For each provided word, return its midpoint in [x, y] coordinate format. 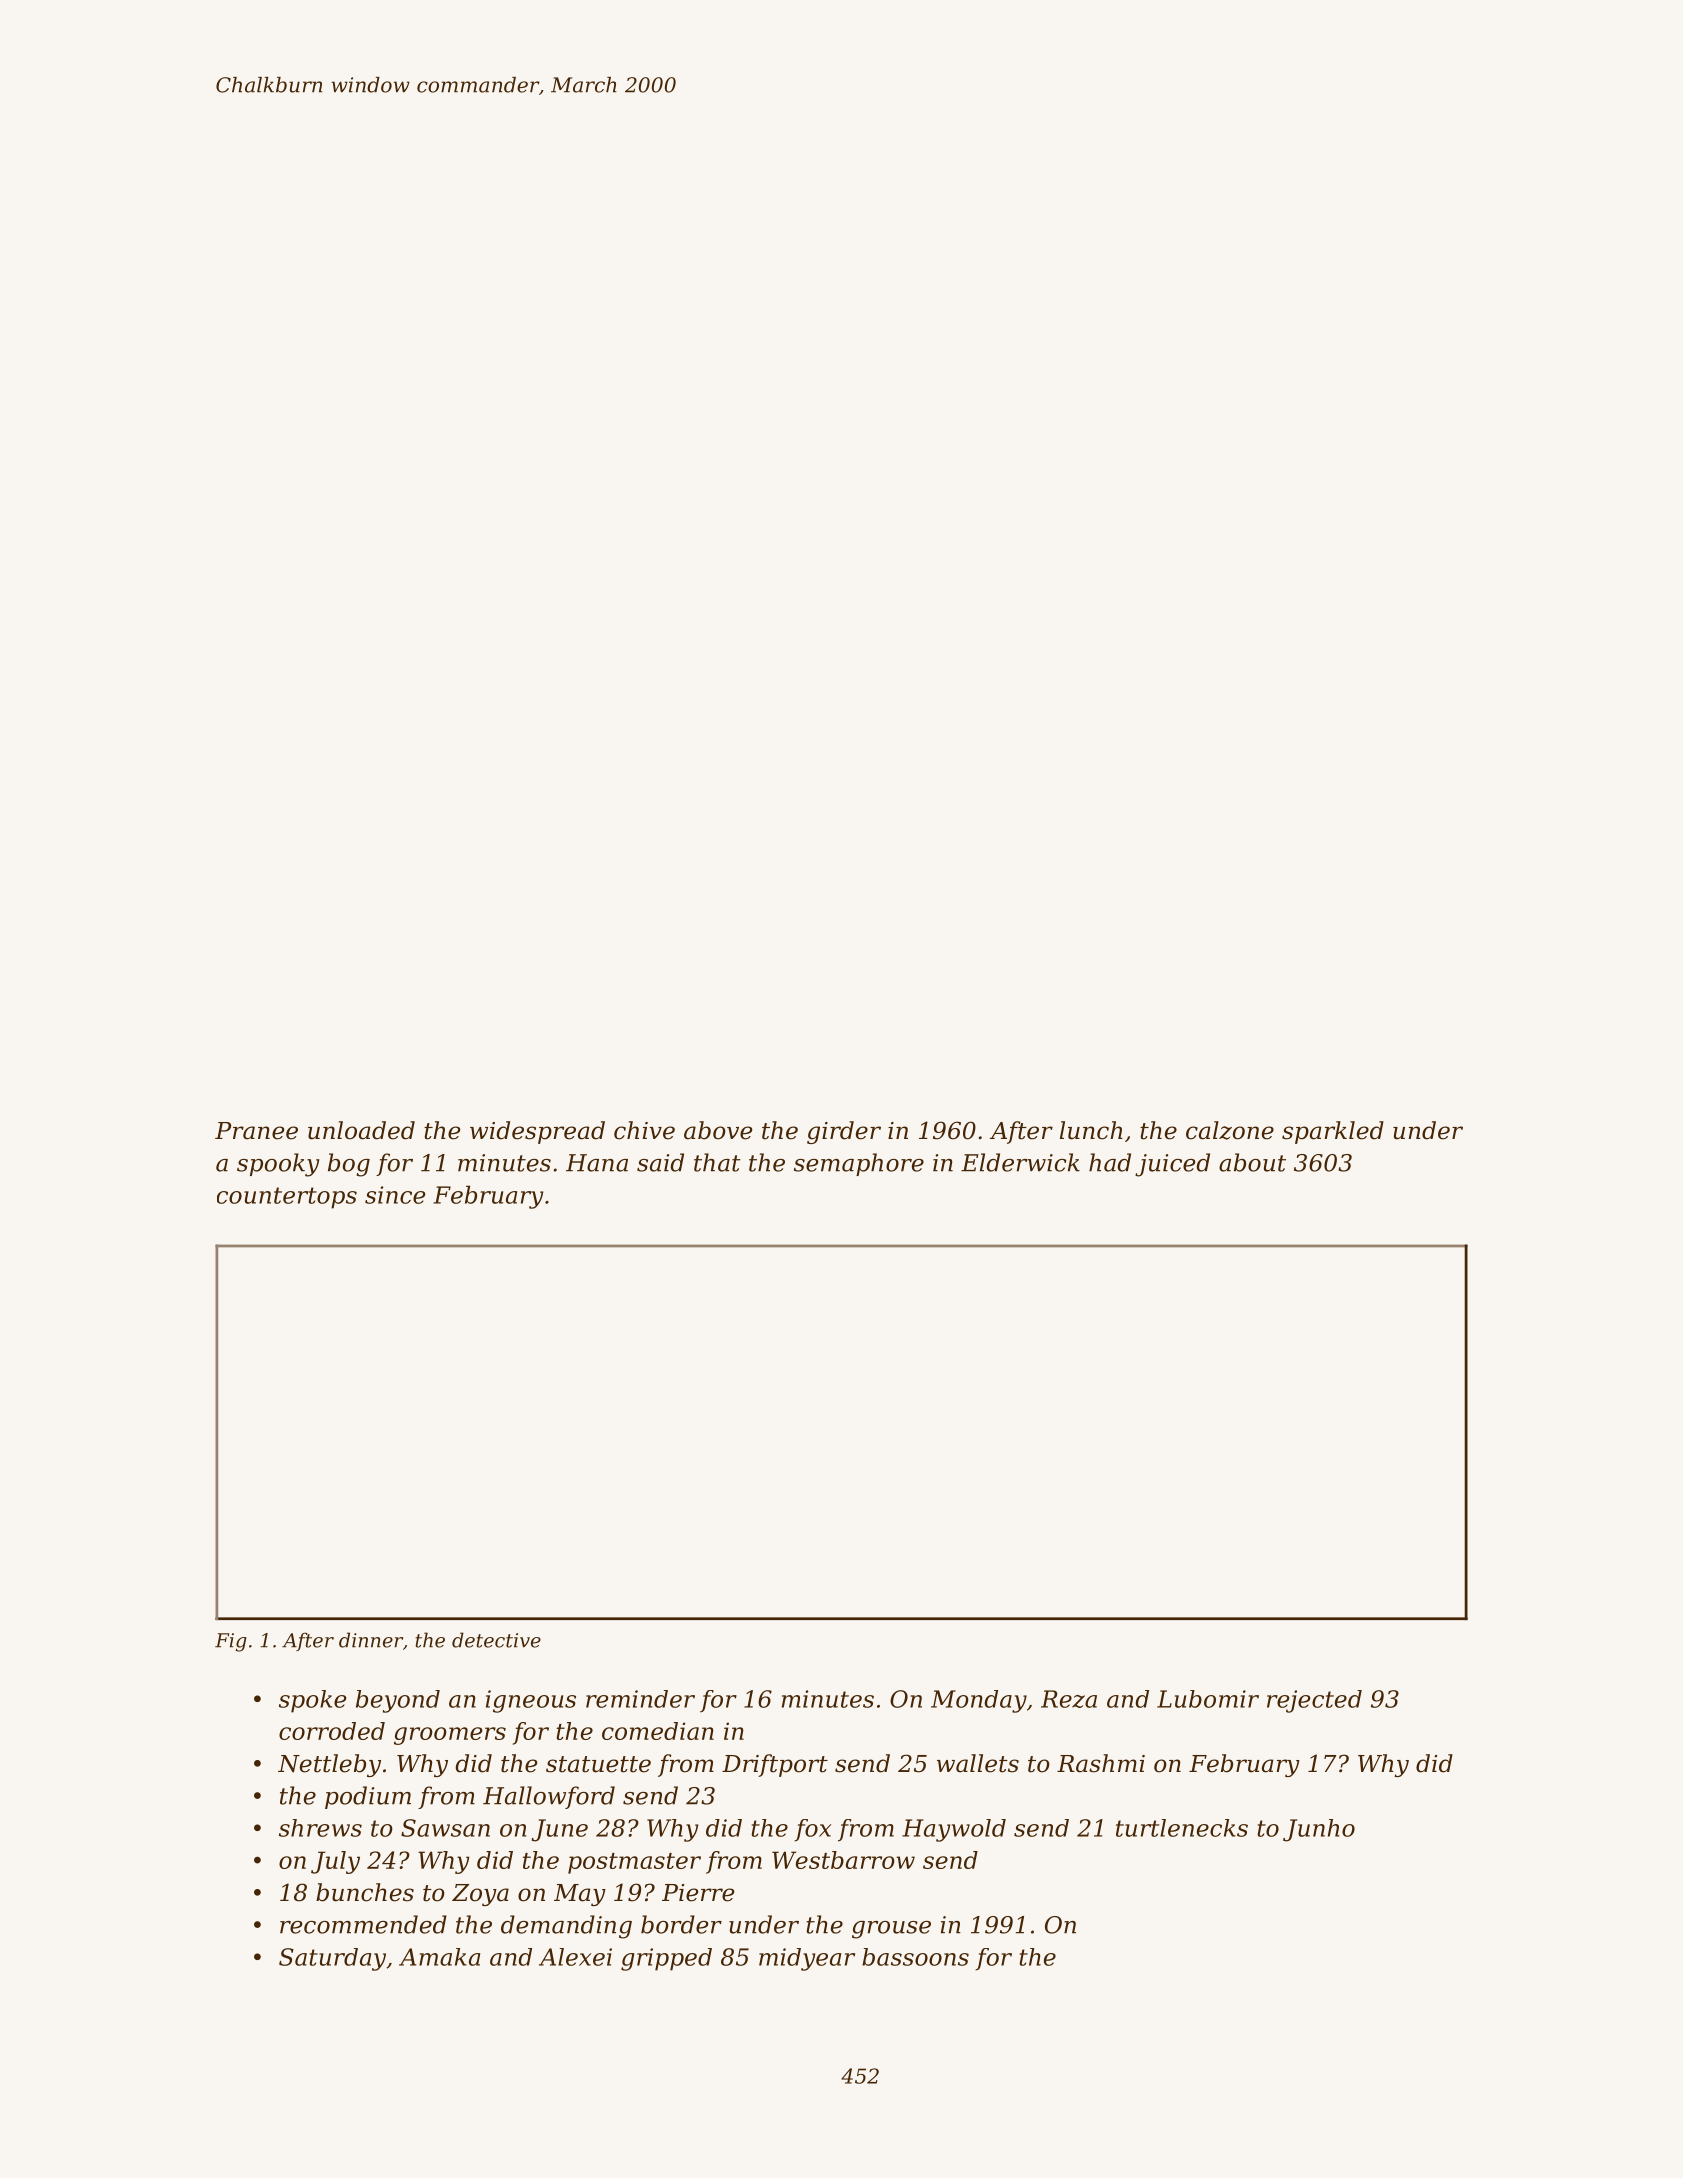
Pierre [698, 1893]
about [1252, 1162]
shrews [320, 1828]
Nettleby [329, 1765]
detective [496, 1640]
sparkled [1333, 1132]
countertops [287, 1198]
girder [844, 1132]
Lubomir [1208, 1699]
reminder [640, 1699]
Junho [1319, 1830]
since [395, 1195]
